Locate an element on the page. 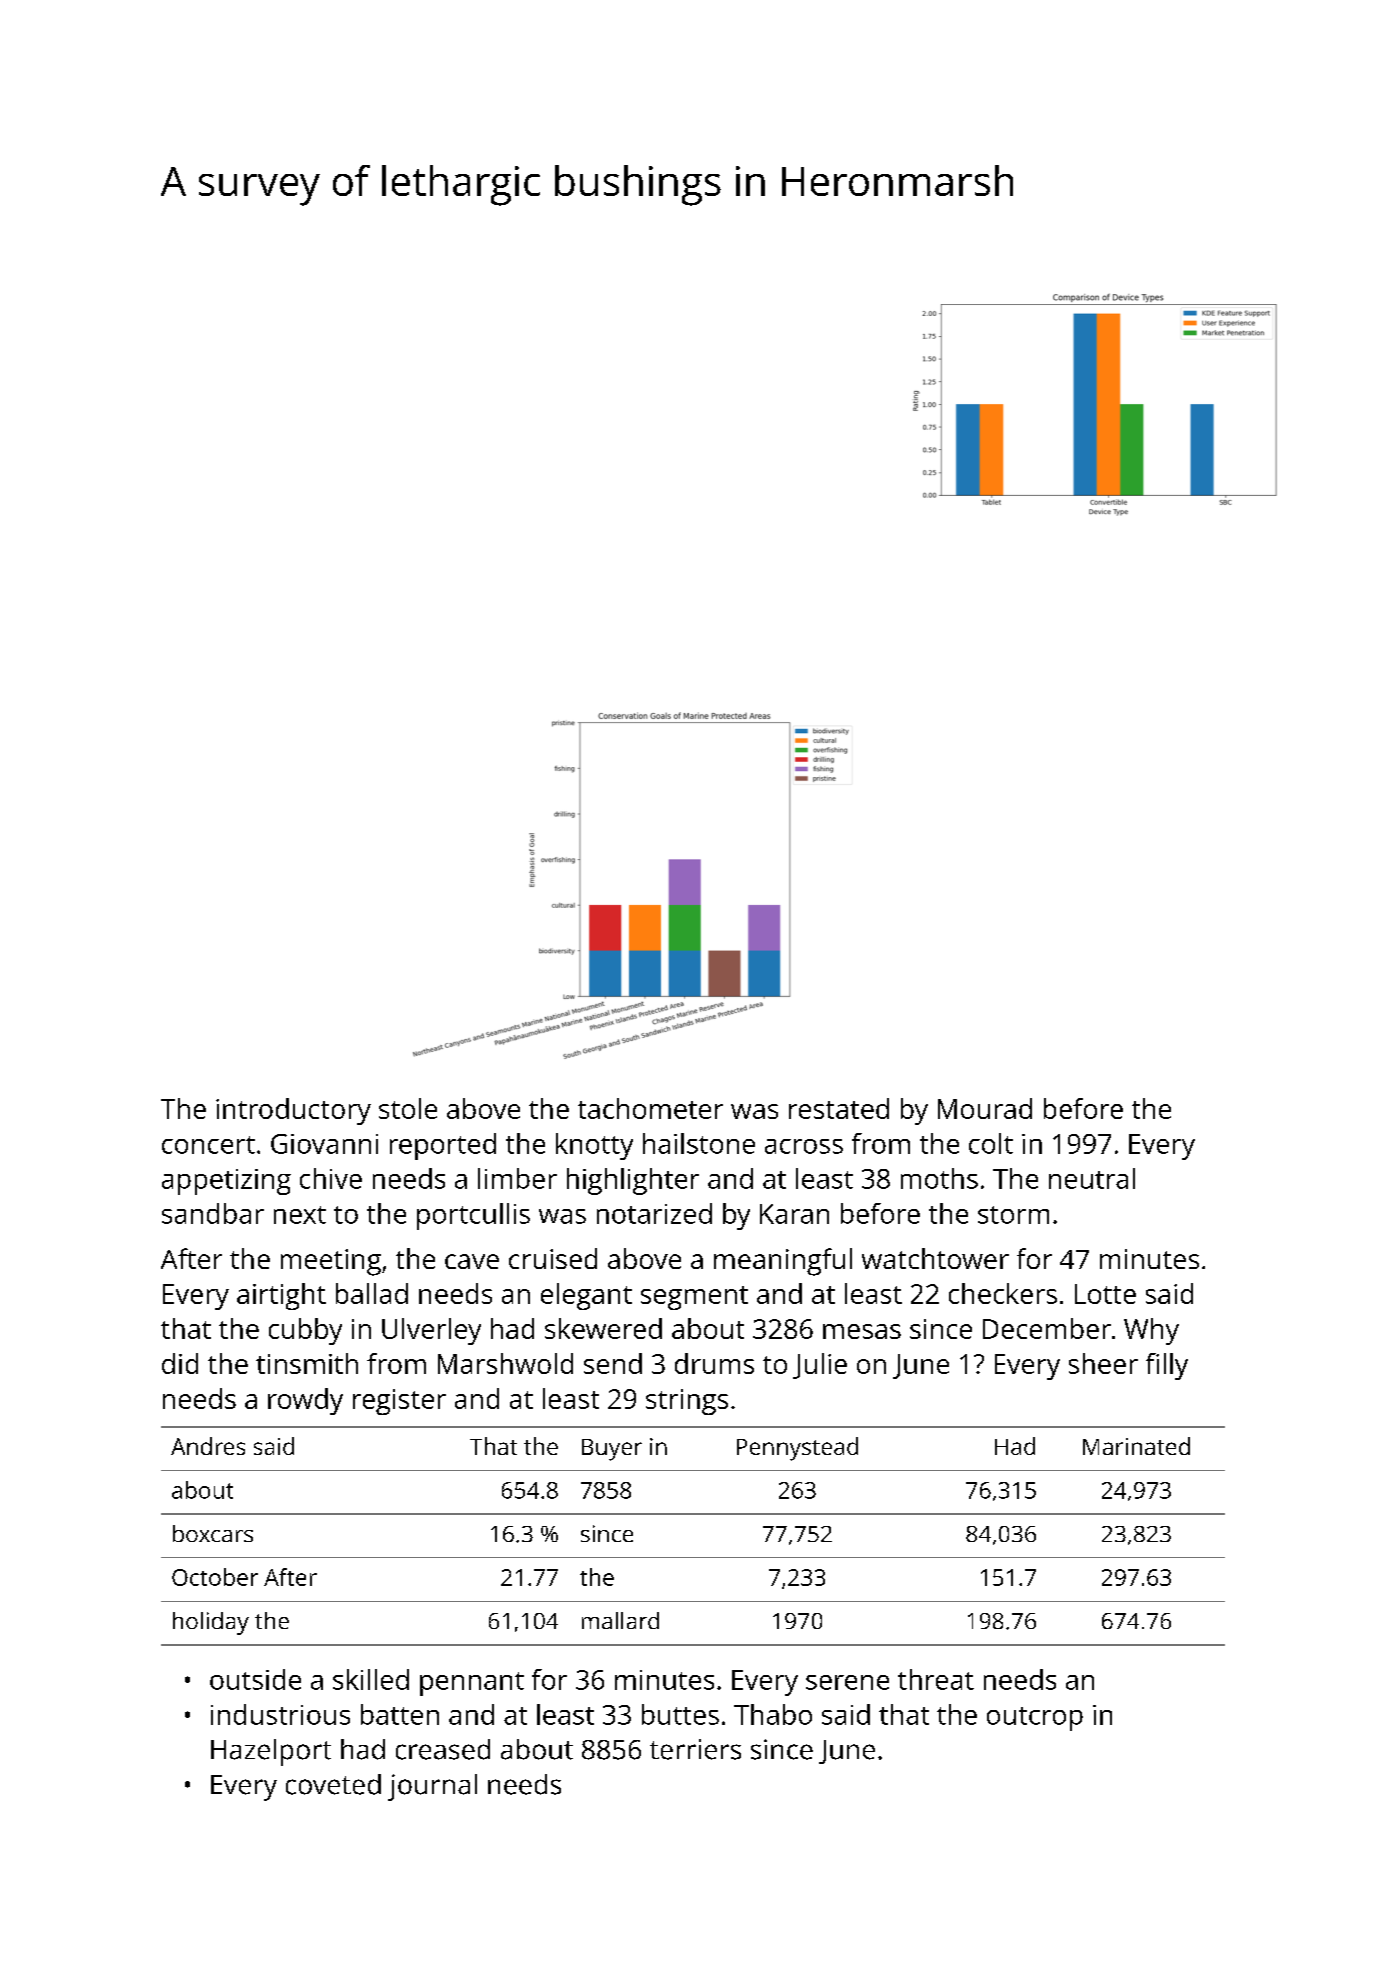  outcrop is located at coordinates (1035, 1719).
